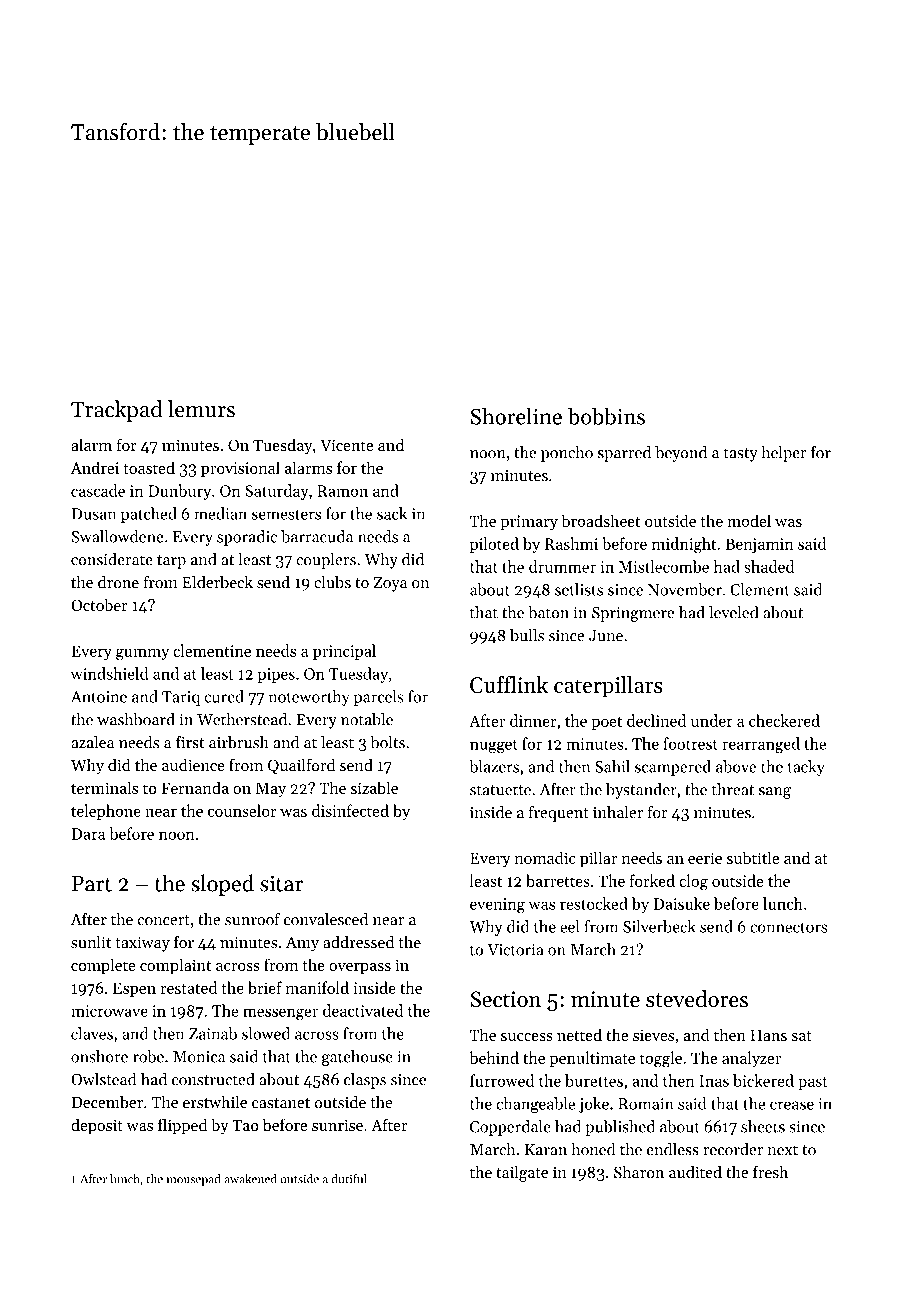  Describe the element at coordinates (374, 787) in the page. I see `sizable` at that location.
